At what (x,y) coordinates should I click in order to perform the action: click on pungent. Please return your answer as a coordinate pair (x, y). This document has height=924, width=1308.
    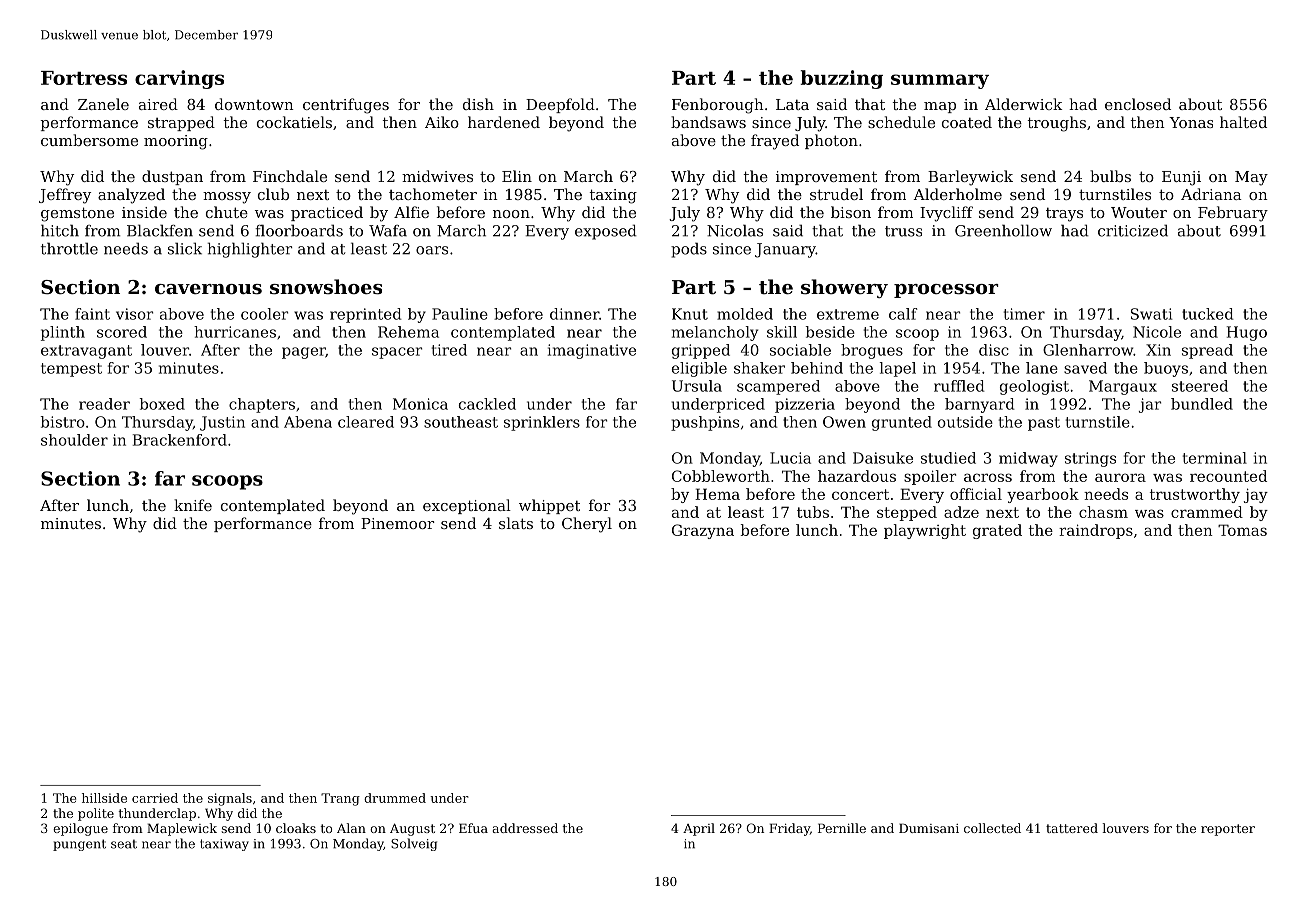
    Looking at the image, I should click on (79, 845).
